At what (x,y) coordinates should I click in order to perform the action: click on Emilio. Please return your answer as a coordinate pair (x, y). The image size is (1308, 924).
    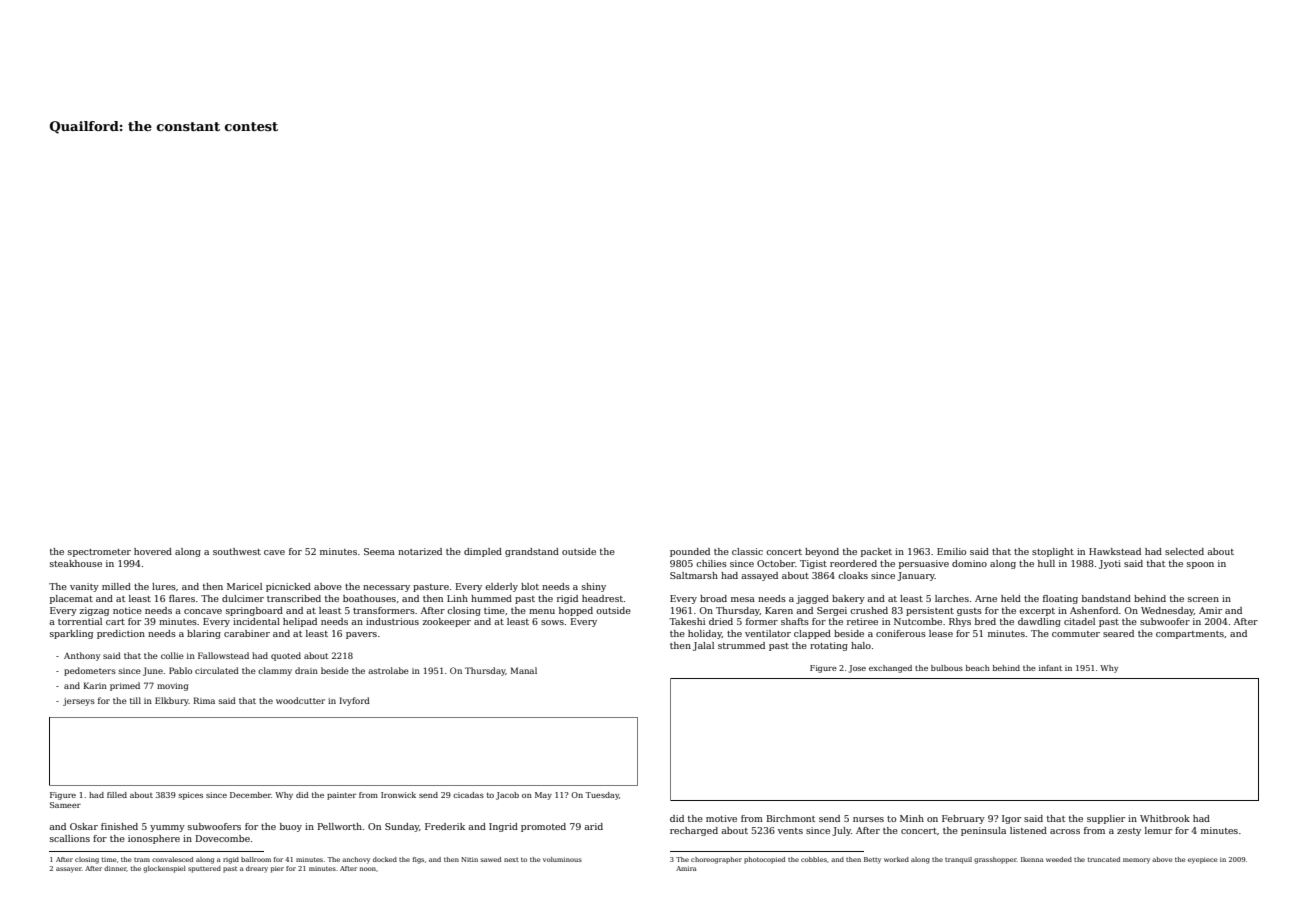
    Looking at the image, I should click on (951, 551).
